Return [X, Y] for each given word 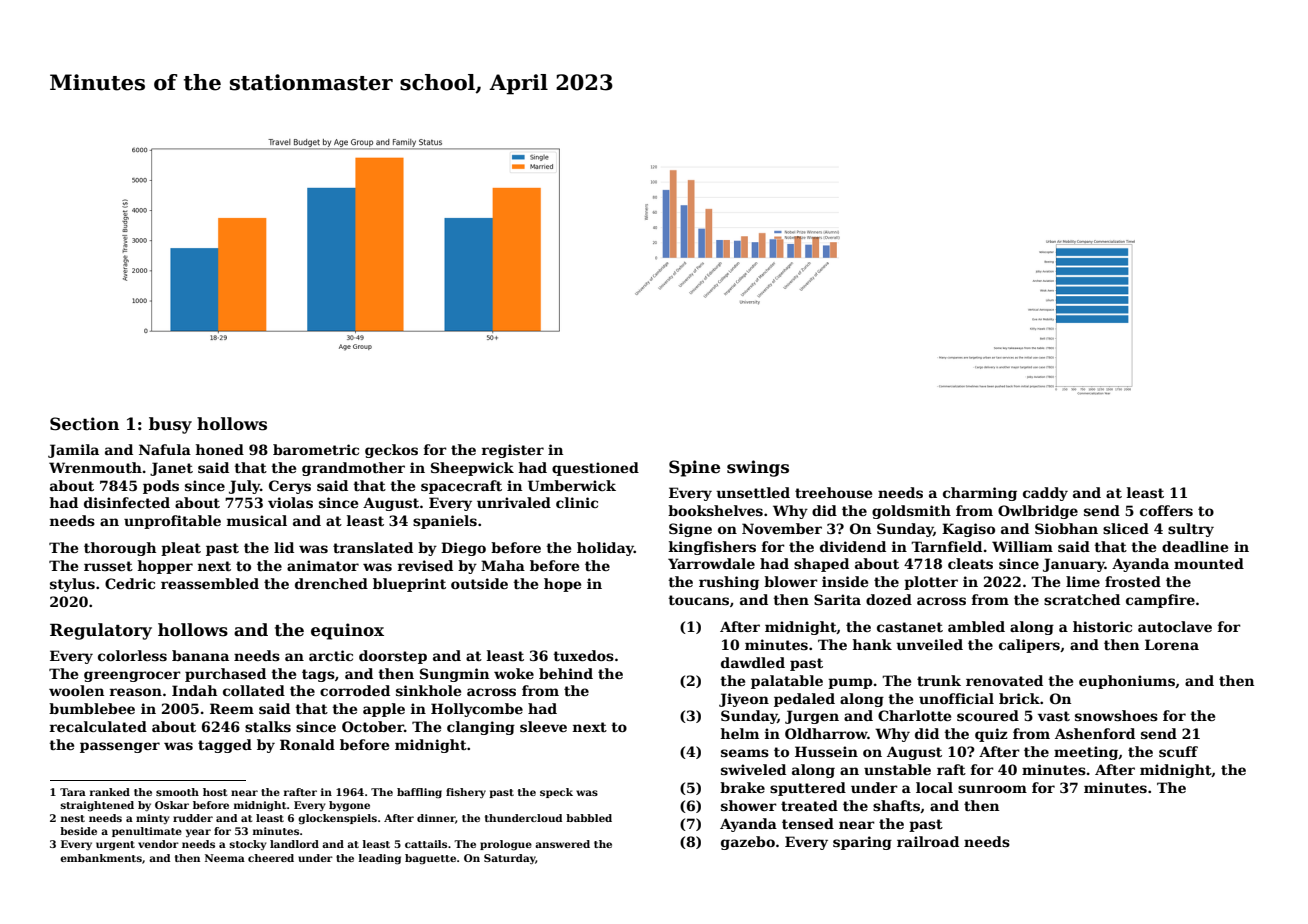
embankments [101, 858]
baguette [430, 859]
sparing [862, 843]
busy [170, 425]
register [513, 451]
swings [758, 468]
